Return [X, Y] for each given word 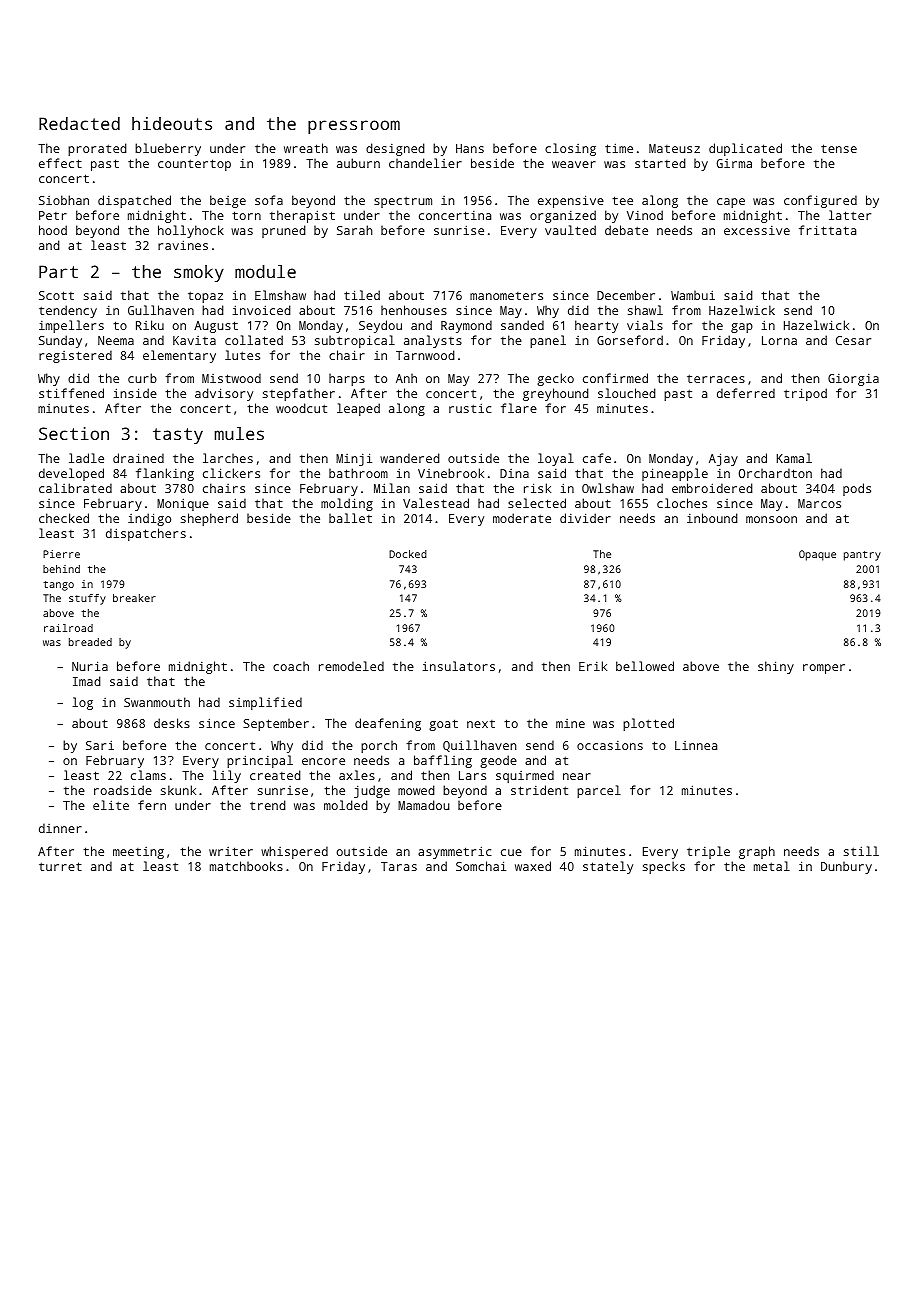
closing [570, 149]
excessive [757, 230]
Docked [408, 554]
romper [824, 669]
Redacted [79, 123]
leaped [358, 409]
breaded [90, 642]
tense [839, 148]
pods [857, 489]
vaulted [570, 230]
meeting [138, 853]
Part [58, 271]
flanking [165, 474]
